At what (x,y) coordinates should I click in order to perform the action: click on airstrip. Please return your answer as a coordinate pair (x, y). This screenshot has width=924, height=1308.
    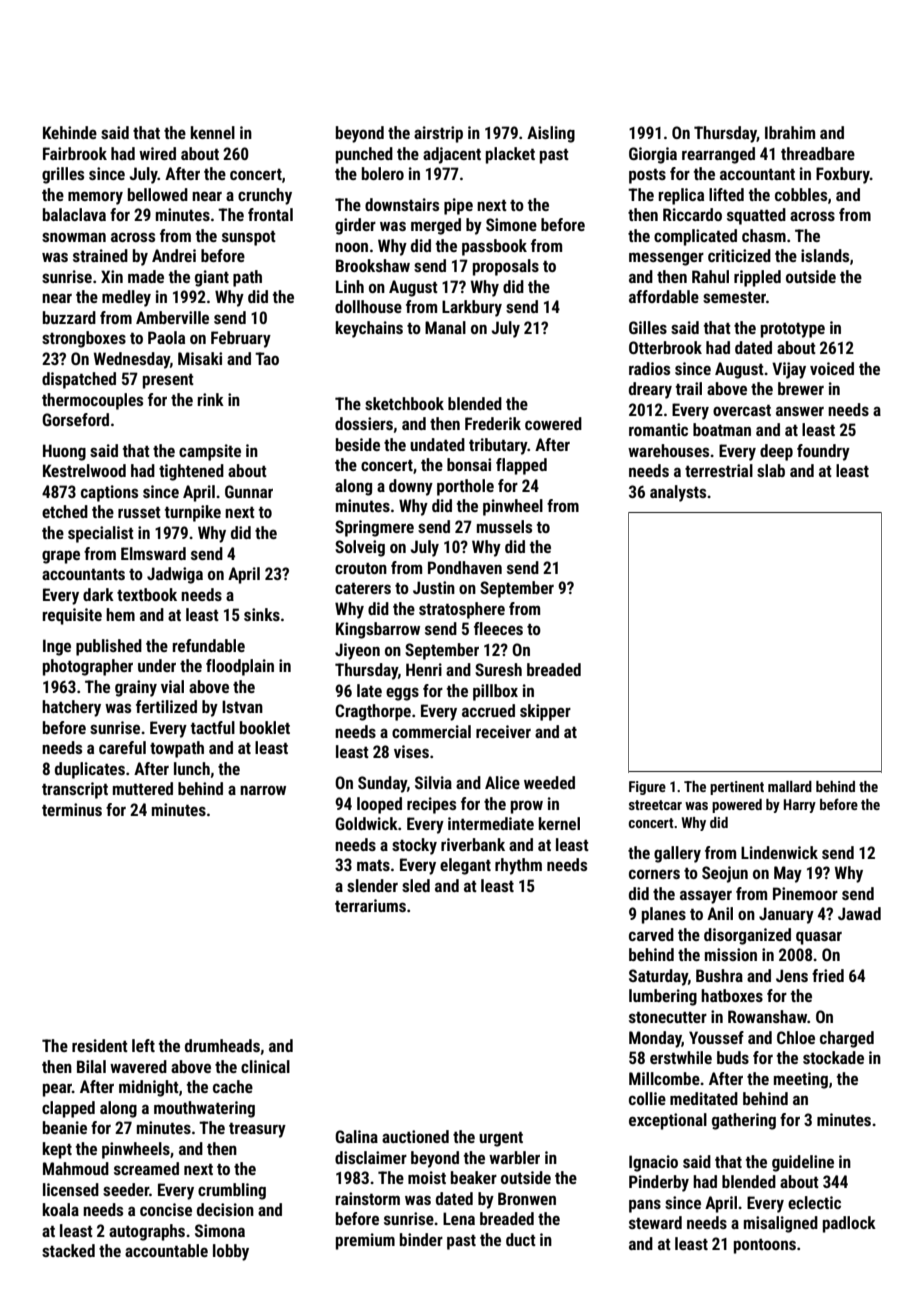
    Looking at the image, I should click on (438, 134).
